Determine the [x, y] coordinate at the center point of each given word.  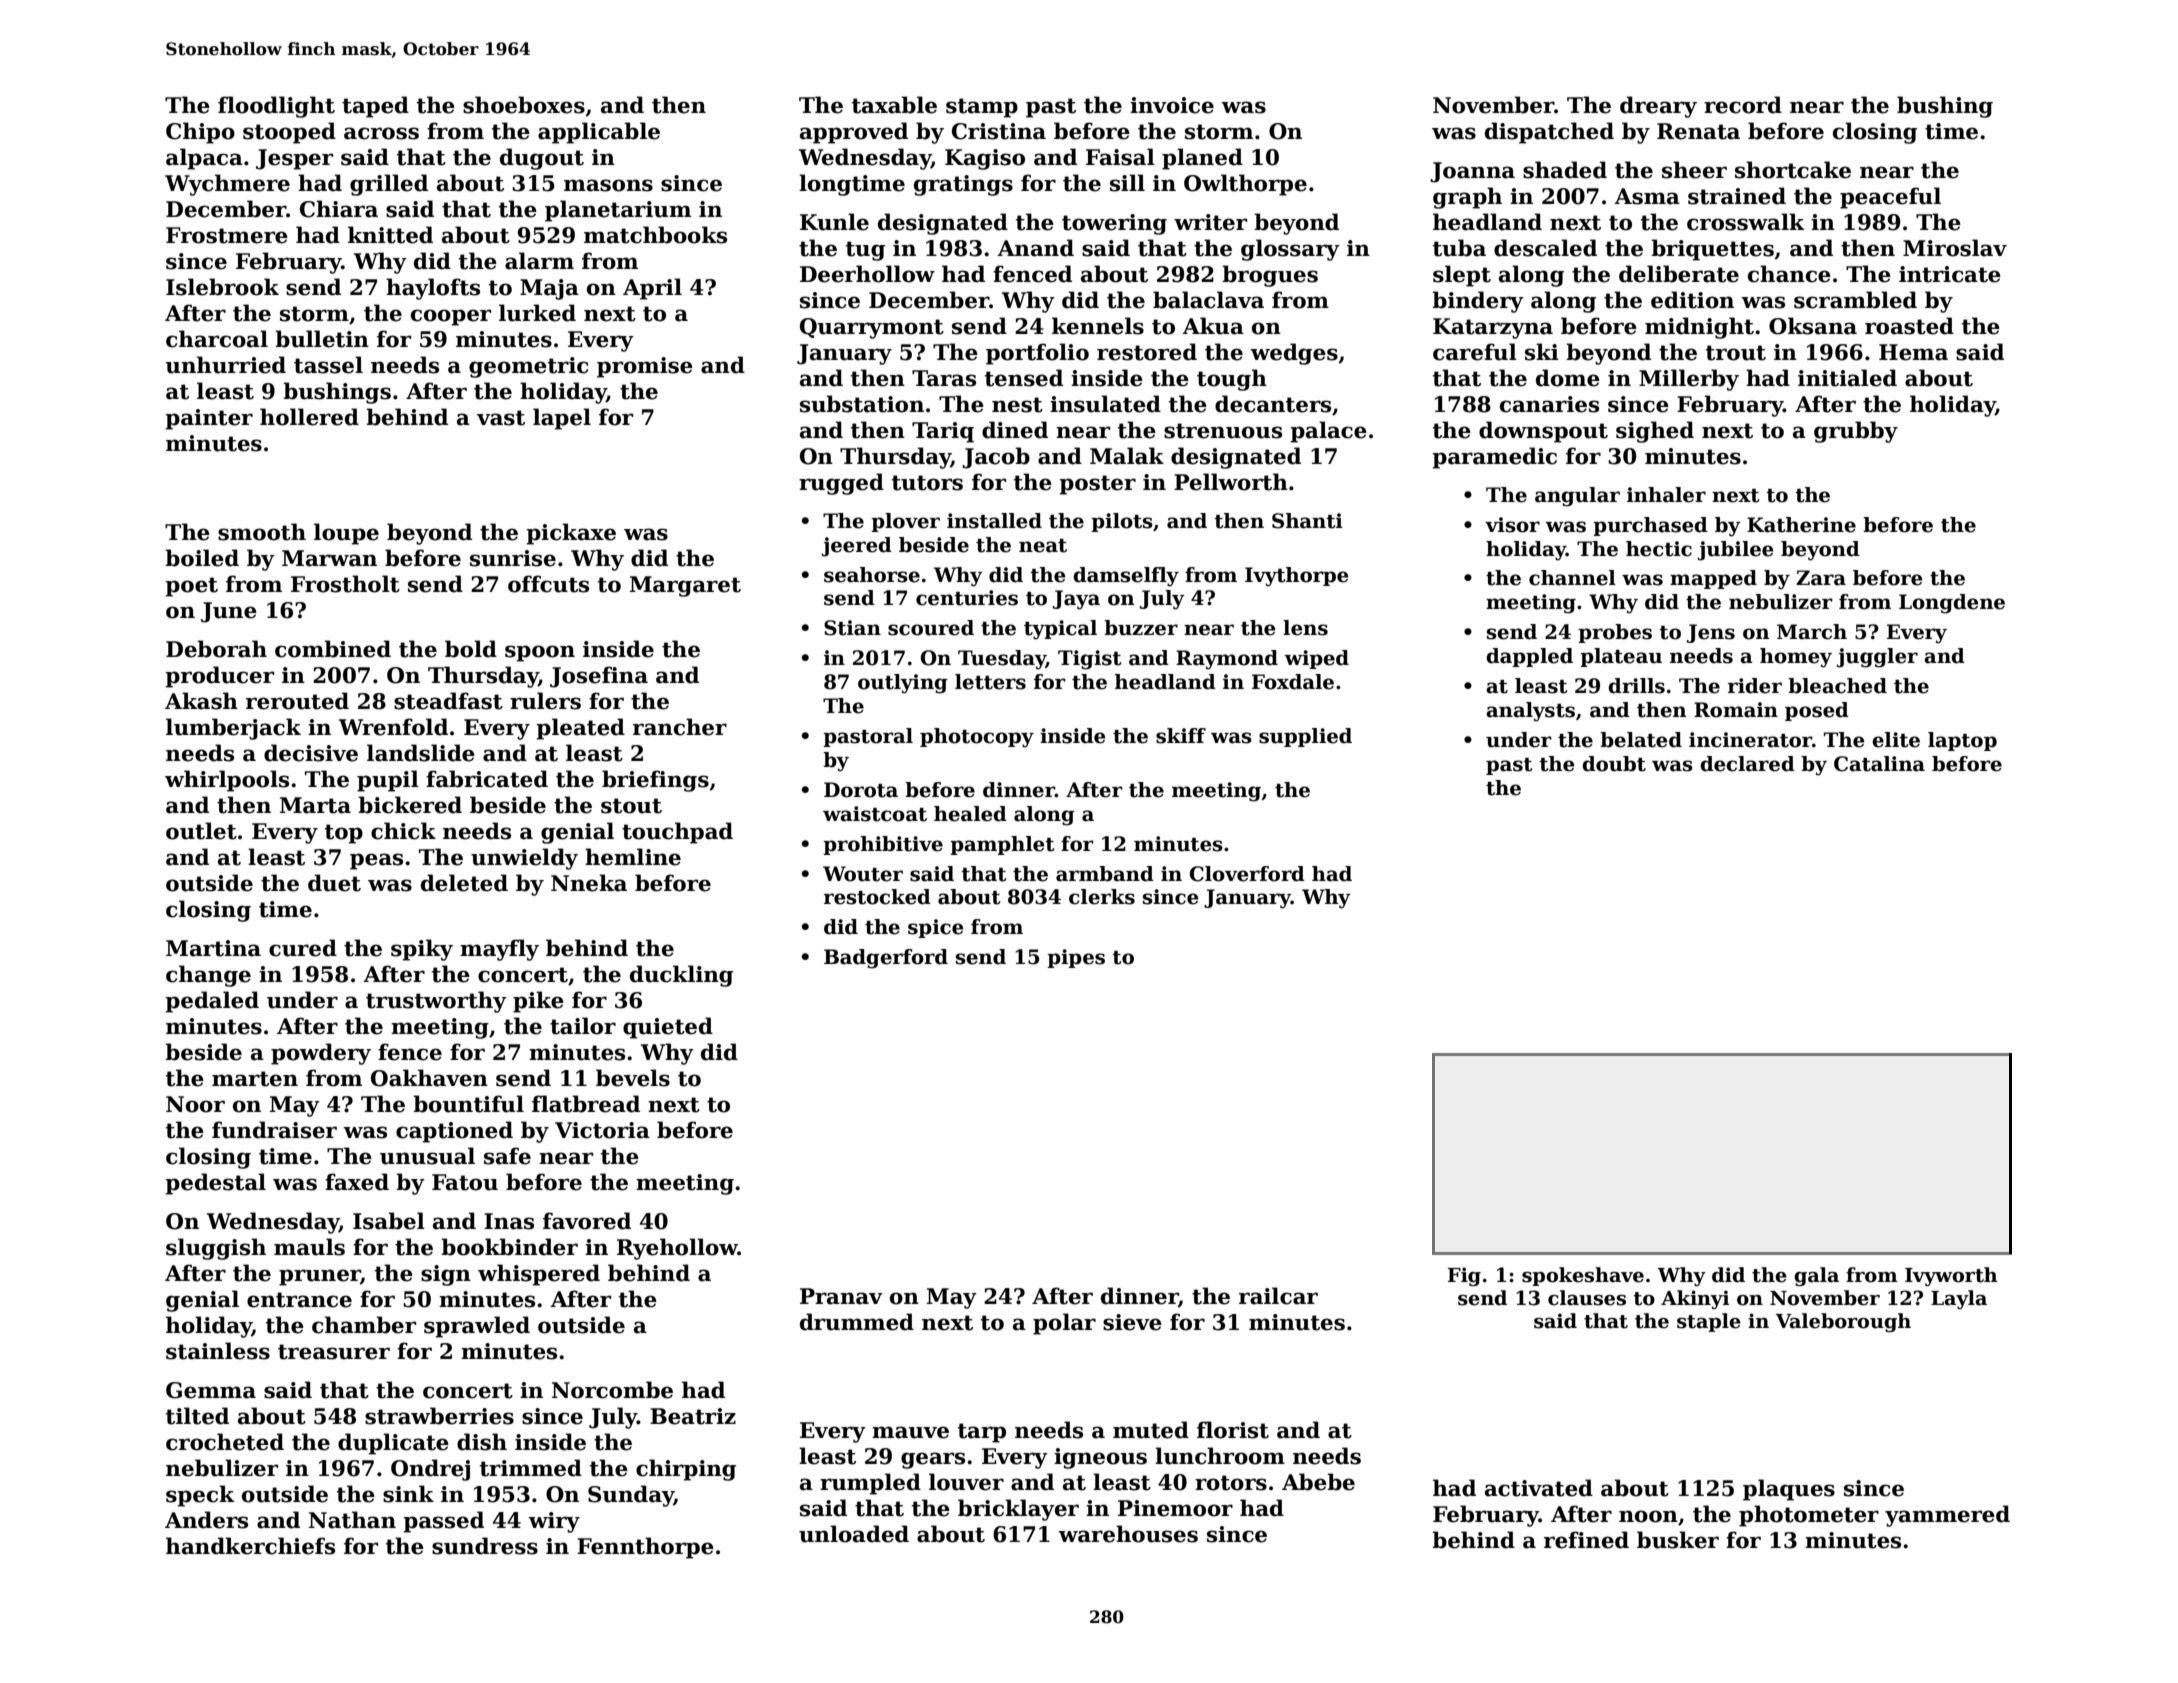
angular [1577, 497]
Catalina [1879, 764]
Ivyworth [1951, 1276]
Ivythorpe [1297, 577]
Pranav [841, 1296]
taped [375, 107]
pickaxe [571, 534]
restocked [877, 897]
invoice [1172, 105]
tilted [197, 1416]
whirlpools [227, 781]
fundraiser [274, 1130]
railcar [1278, 1296]
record [1743, 105]
